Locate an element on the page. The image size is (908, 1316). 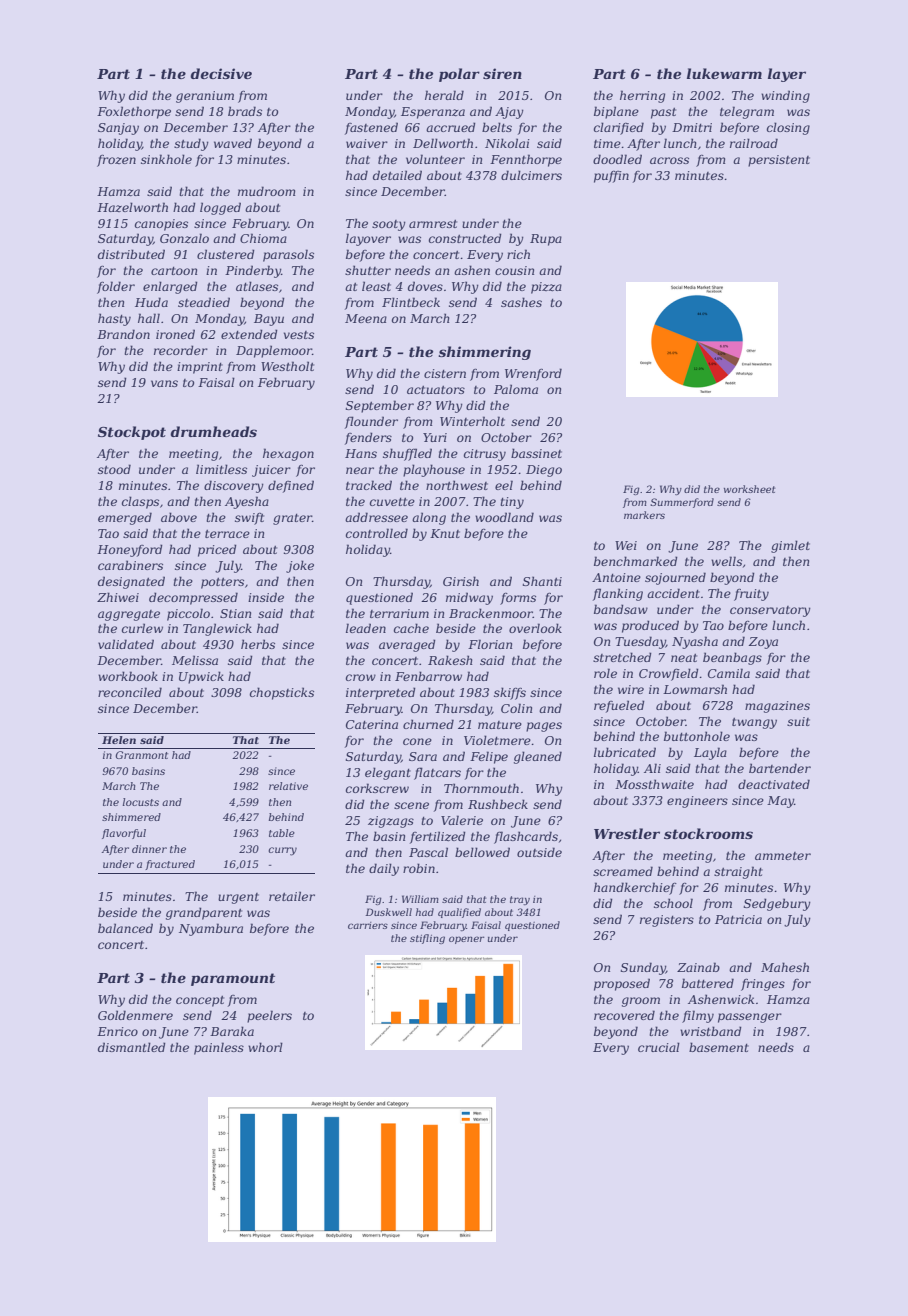
dismantled is located at coordinates (132, 1047).
